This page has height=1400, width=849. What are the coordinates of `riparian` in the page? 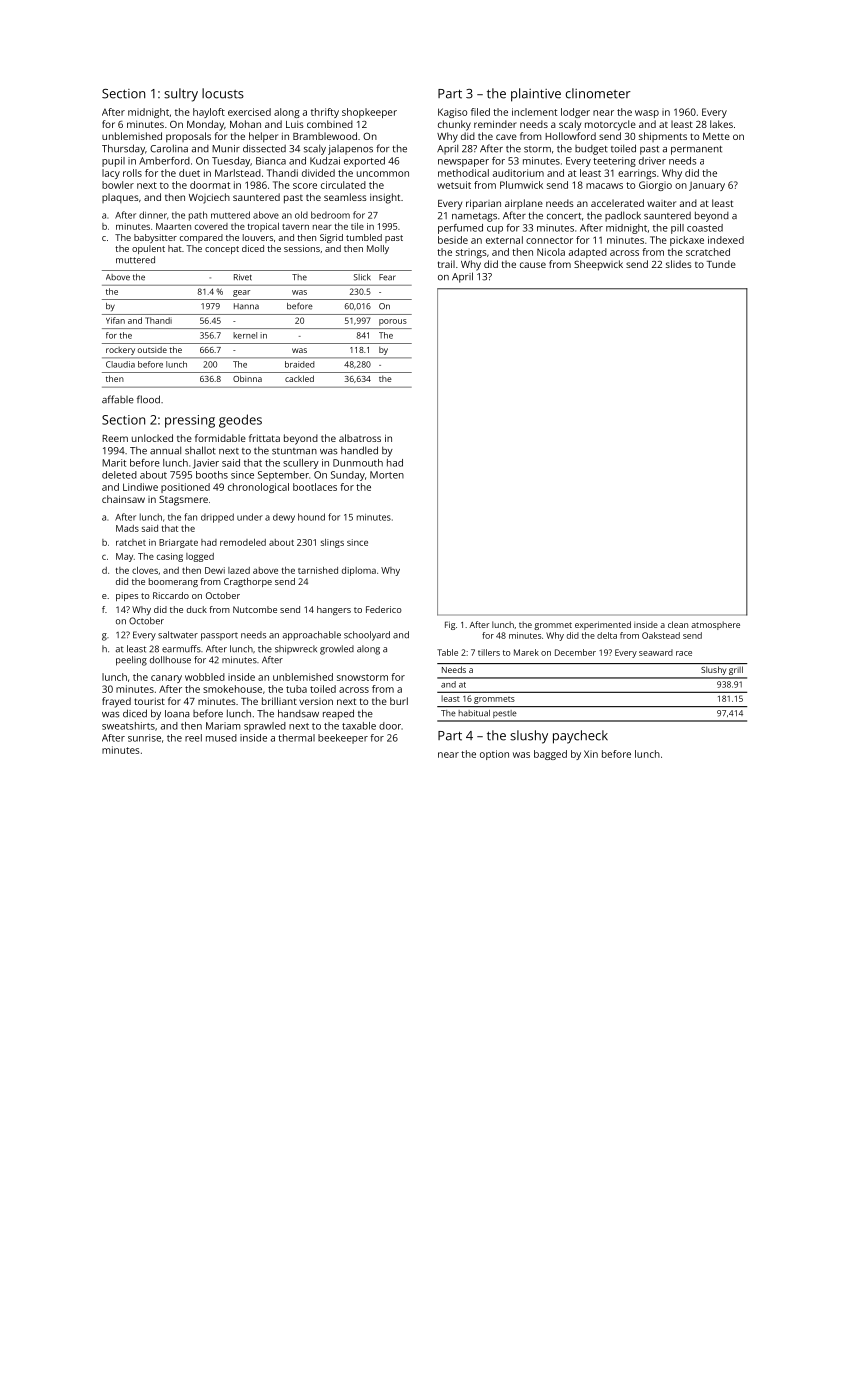 It's located at (483, 204).
